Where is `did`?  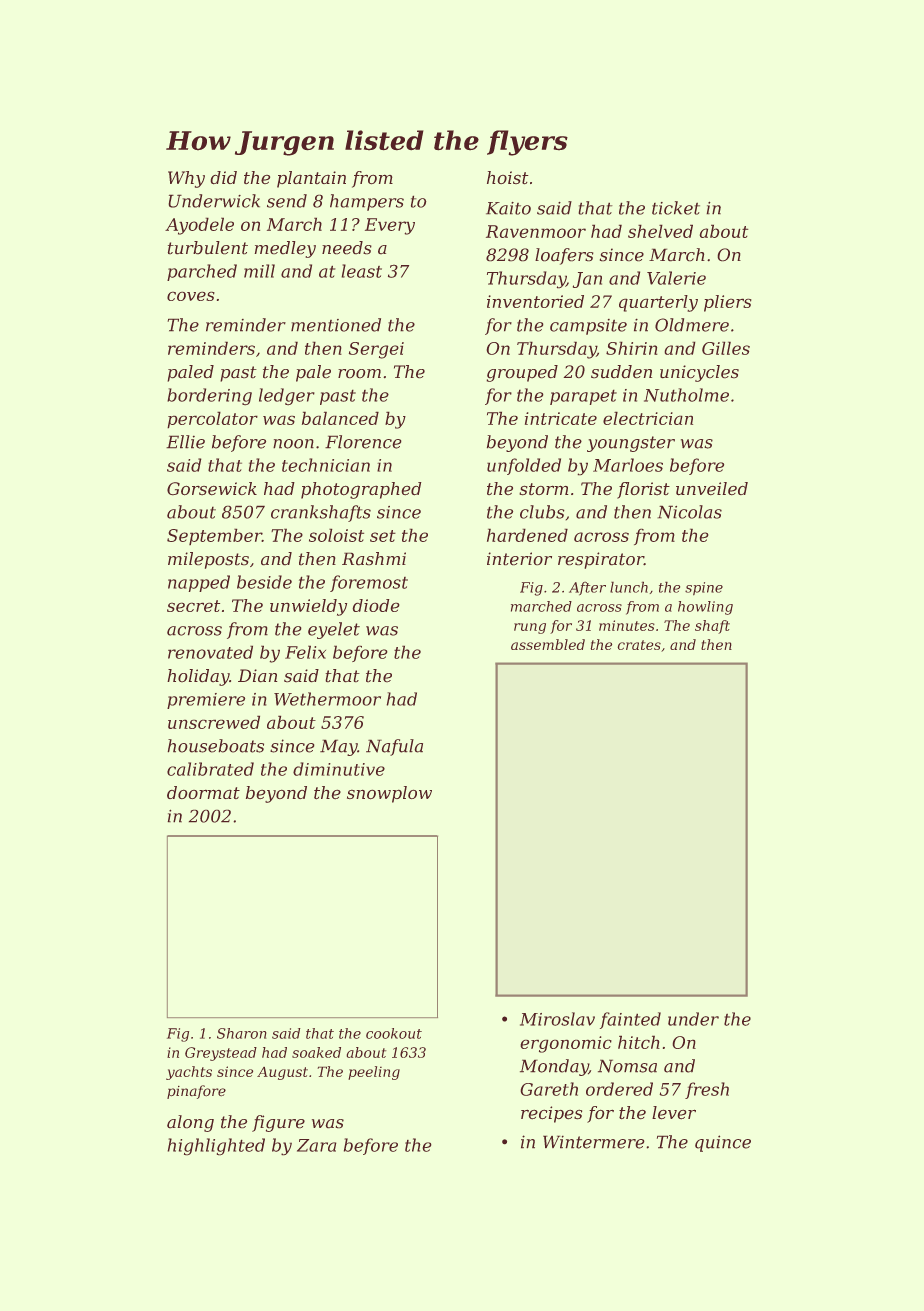
did is located at coordinates (223, 178).
